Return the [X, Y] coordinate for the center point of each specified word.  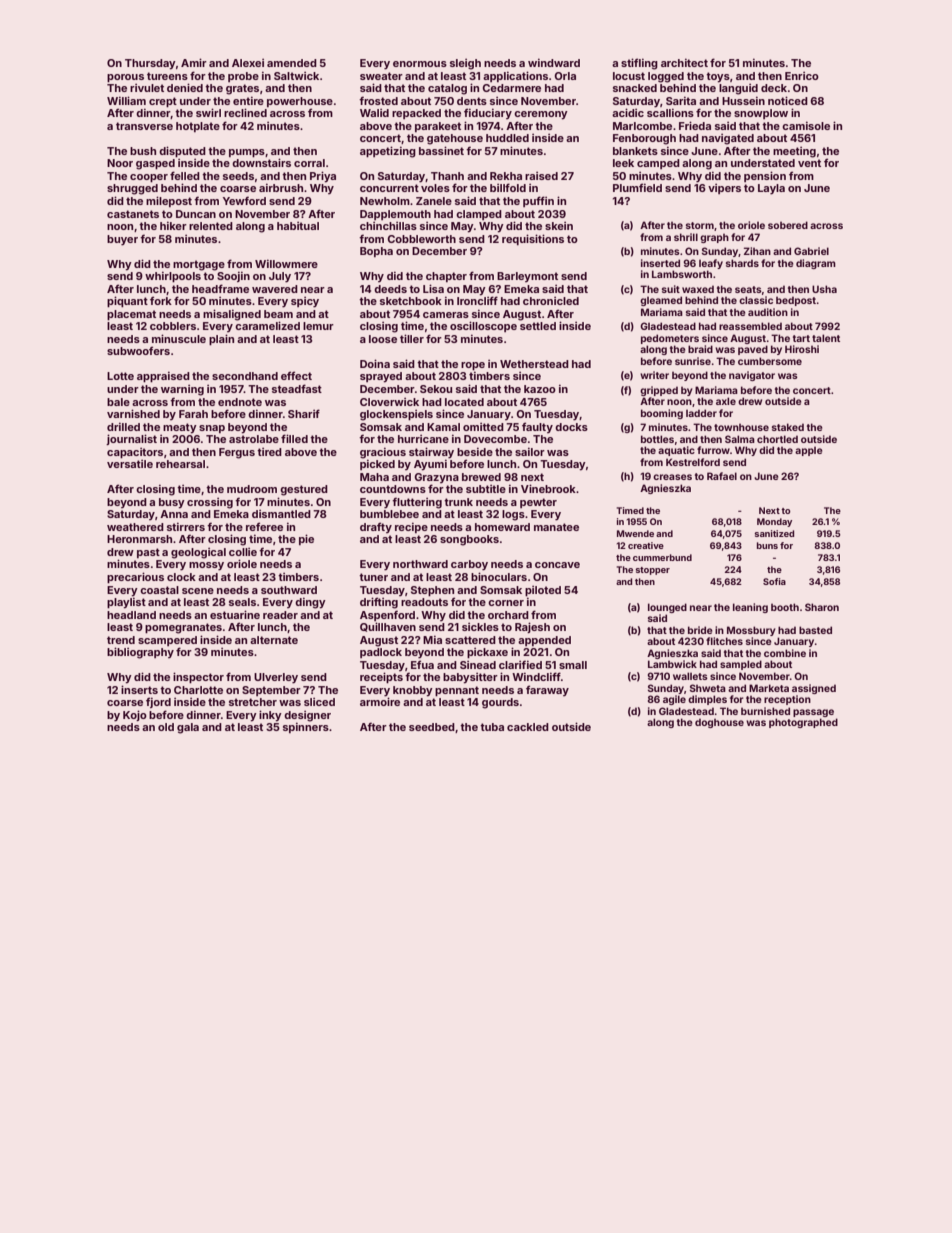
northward [420, 564]
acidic [628, 112]
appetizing [388, 152]
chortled [777, 439]
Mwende [635, 533]
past [148, 553]
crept [163, 102]
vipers [724, 189]
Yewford [244, 200]
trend [121, 640]
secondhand [245, 376]
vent [809, 163]
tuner [373, 577]
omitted [483, 427]
